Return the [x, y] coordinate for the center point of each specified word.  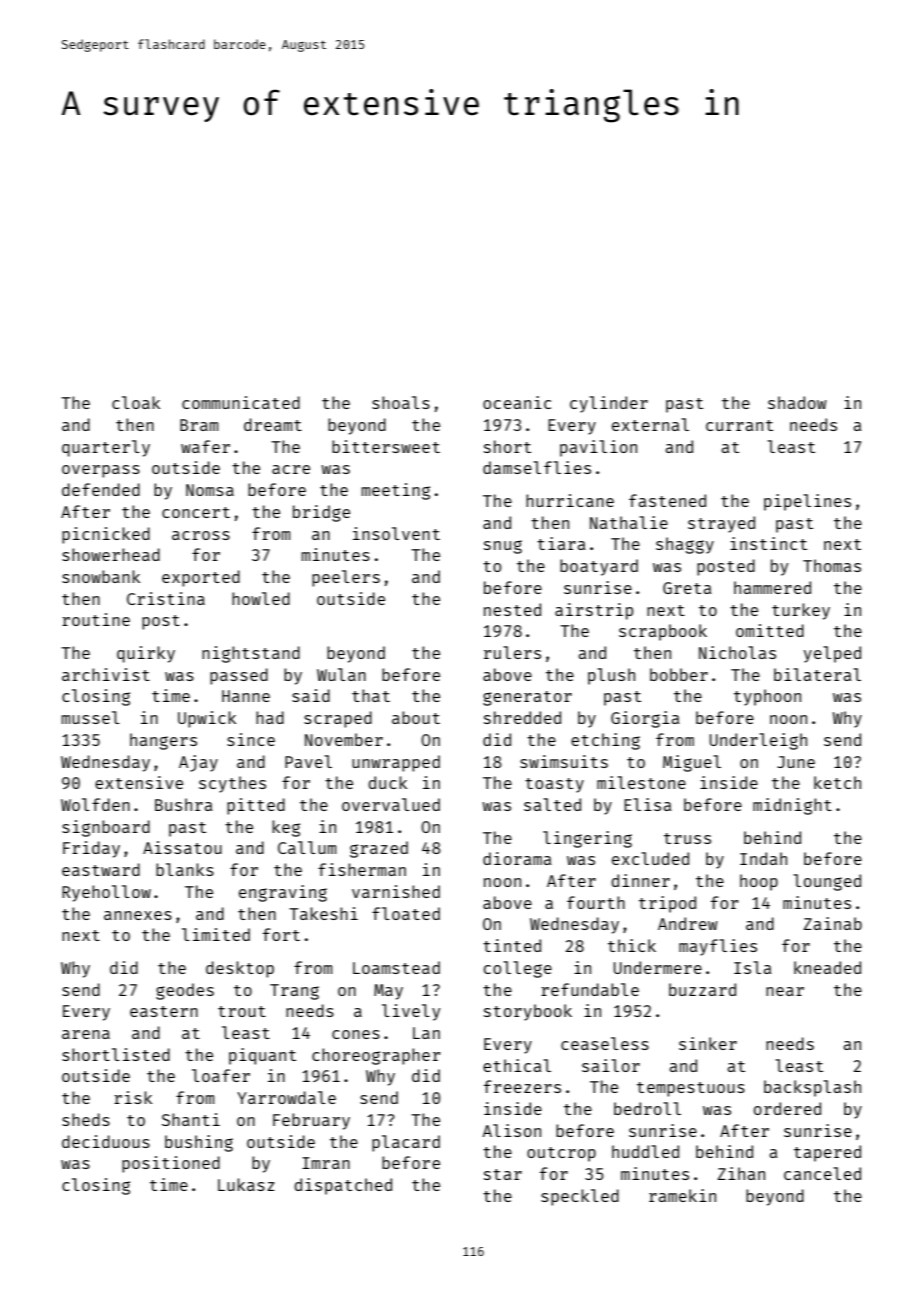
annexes [138, 915]
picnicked [106, 535]
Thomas [832, 565]
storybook [528, 1012]
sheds [86, 1119]
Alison [511, 1130]
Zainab [833, 923]
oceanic [517, 402]
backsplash [812, 1088]
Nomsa [210, 490]
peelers [346, 578]
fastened [667, 500]
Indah [763, 858]
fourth [596, 902]
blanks [185, 869]
